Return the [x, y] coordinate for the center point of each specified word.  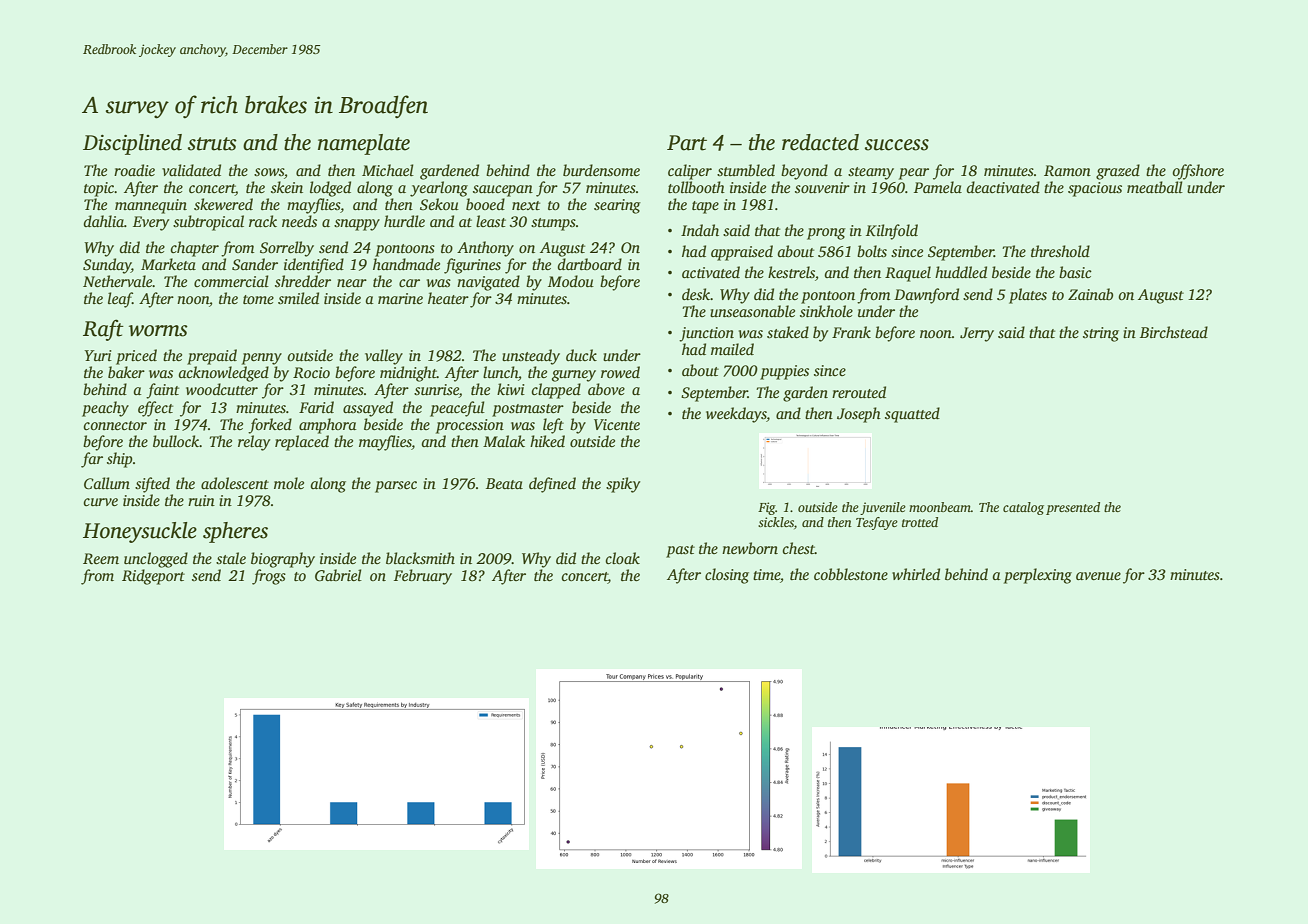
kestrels [791, 272]
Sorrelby [287, 249]
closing [727, 576]
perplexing [1038, 576]
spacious [1095, 189]
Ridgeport [153, 577]
